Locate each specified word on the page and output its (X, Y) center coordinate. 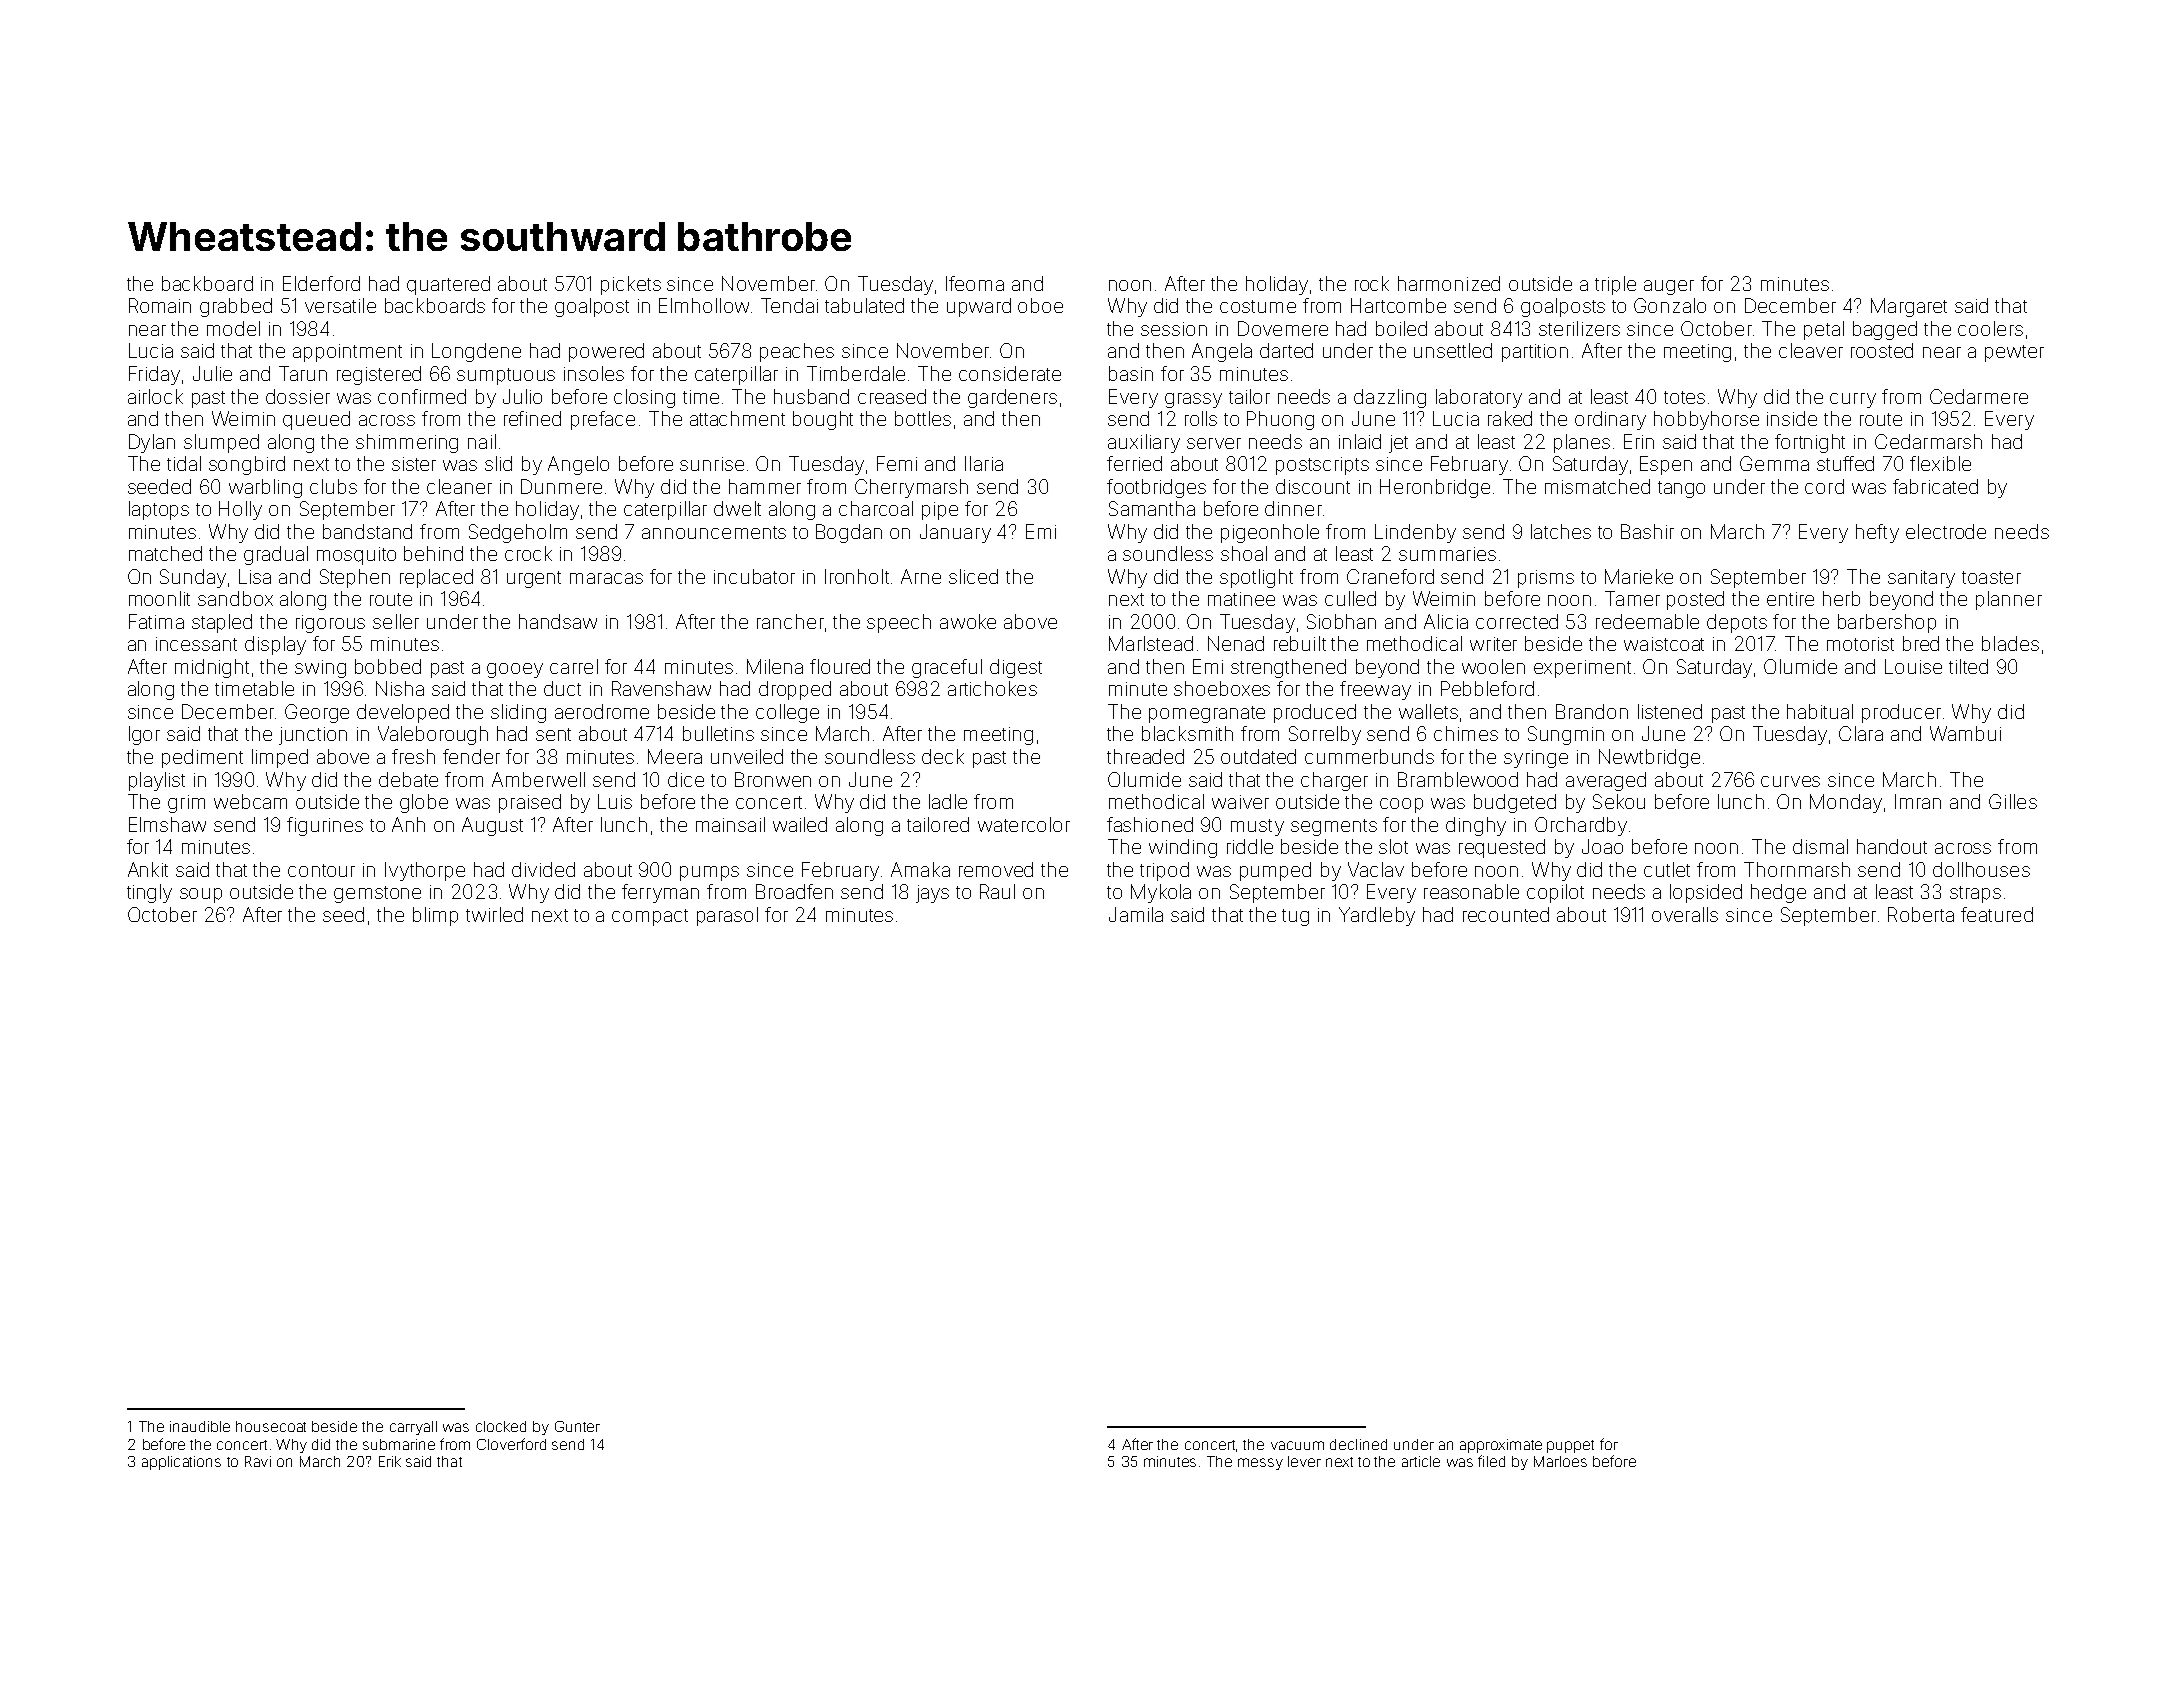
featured (1997, 914)
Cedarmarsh (1928, 441)
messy (1260, 1464)
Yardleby (1377, 916)
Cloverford (511, 1444)
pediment (202, 758)
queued (316, 420)
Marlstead (1151, 643)
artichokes (992, 688)
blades (2010, 643)
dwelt (737, 508)
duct (562, 688)
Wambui (1965, 733)
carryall (413, 1428)
